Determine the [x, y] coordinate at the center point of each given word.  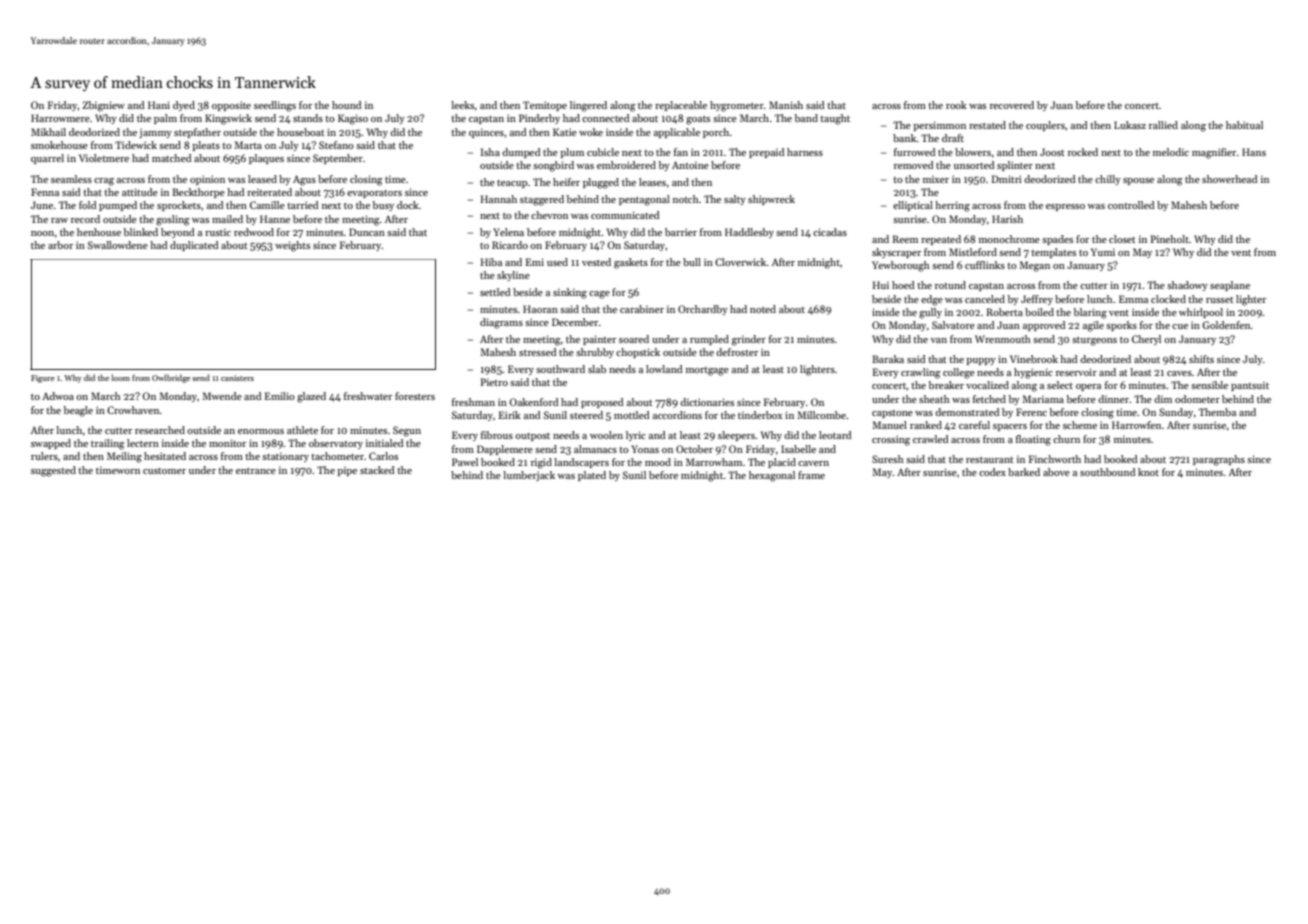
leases [652, 182]
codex [992, 472]
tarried [302, 205]
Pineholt [1170, 239]
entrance [256, 471]
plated [592, 476]
